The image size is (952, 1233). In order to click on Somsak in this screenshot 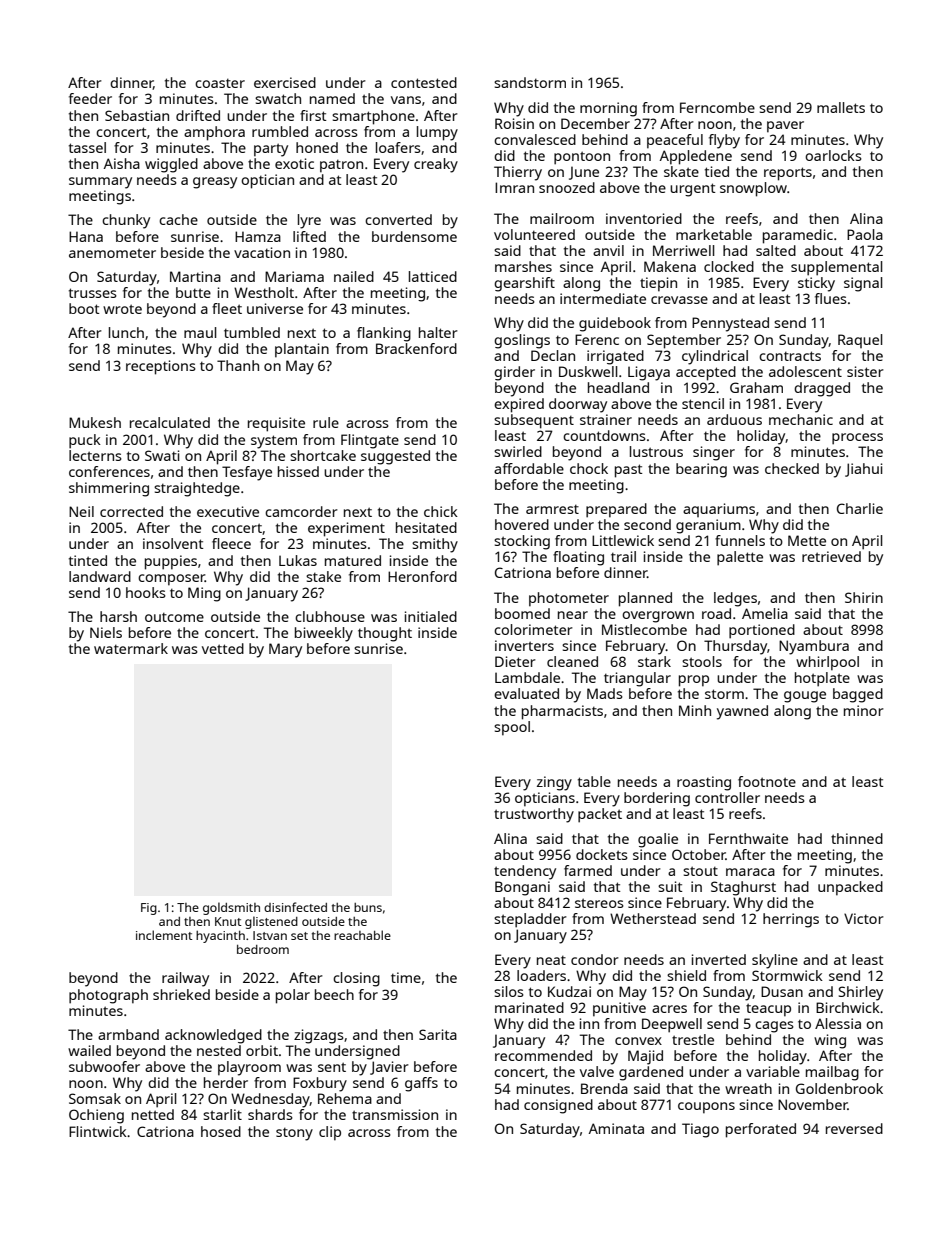, I will do `click(95, 1098)`.
